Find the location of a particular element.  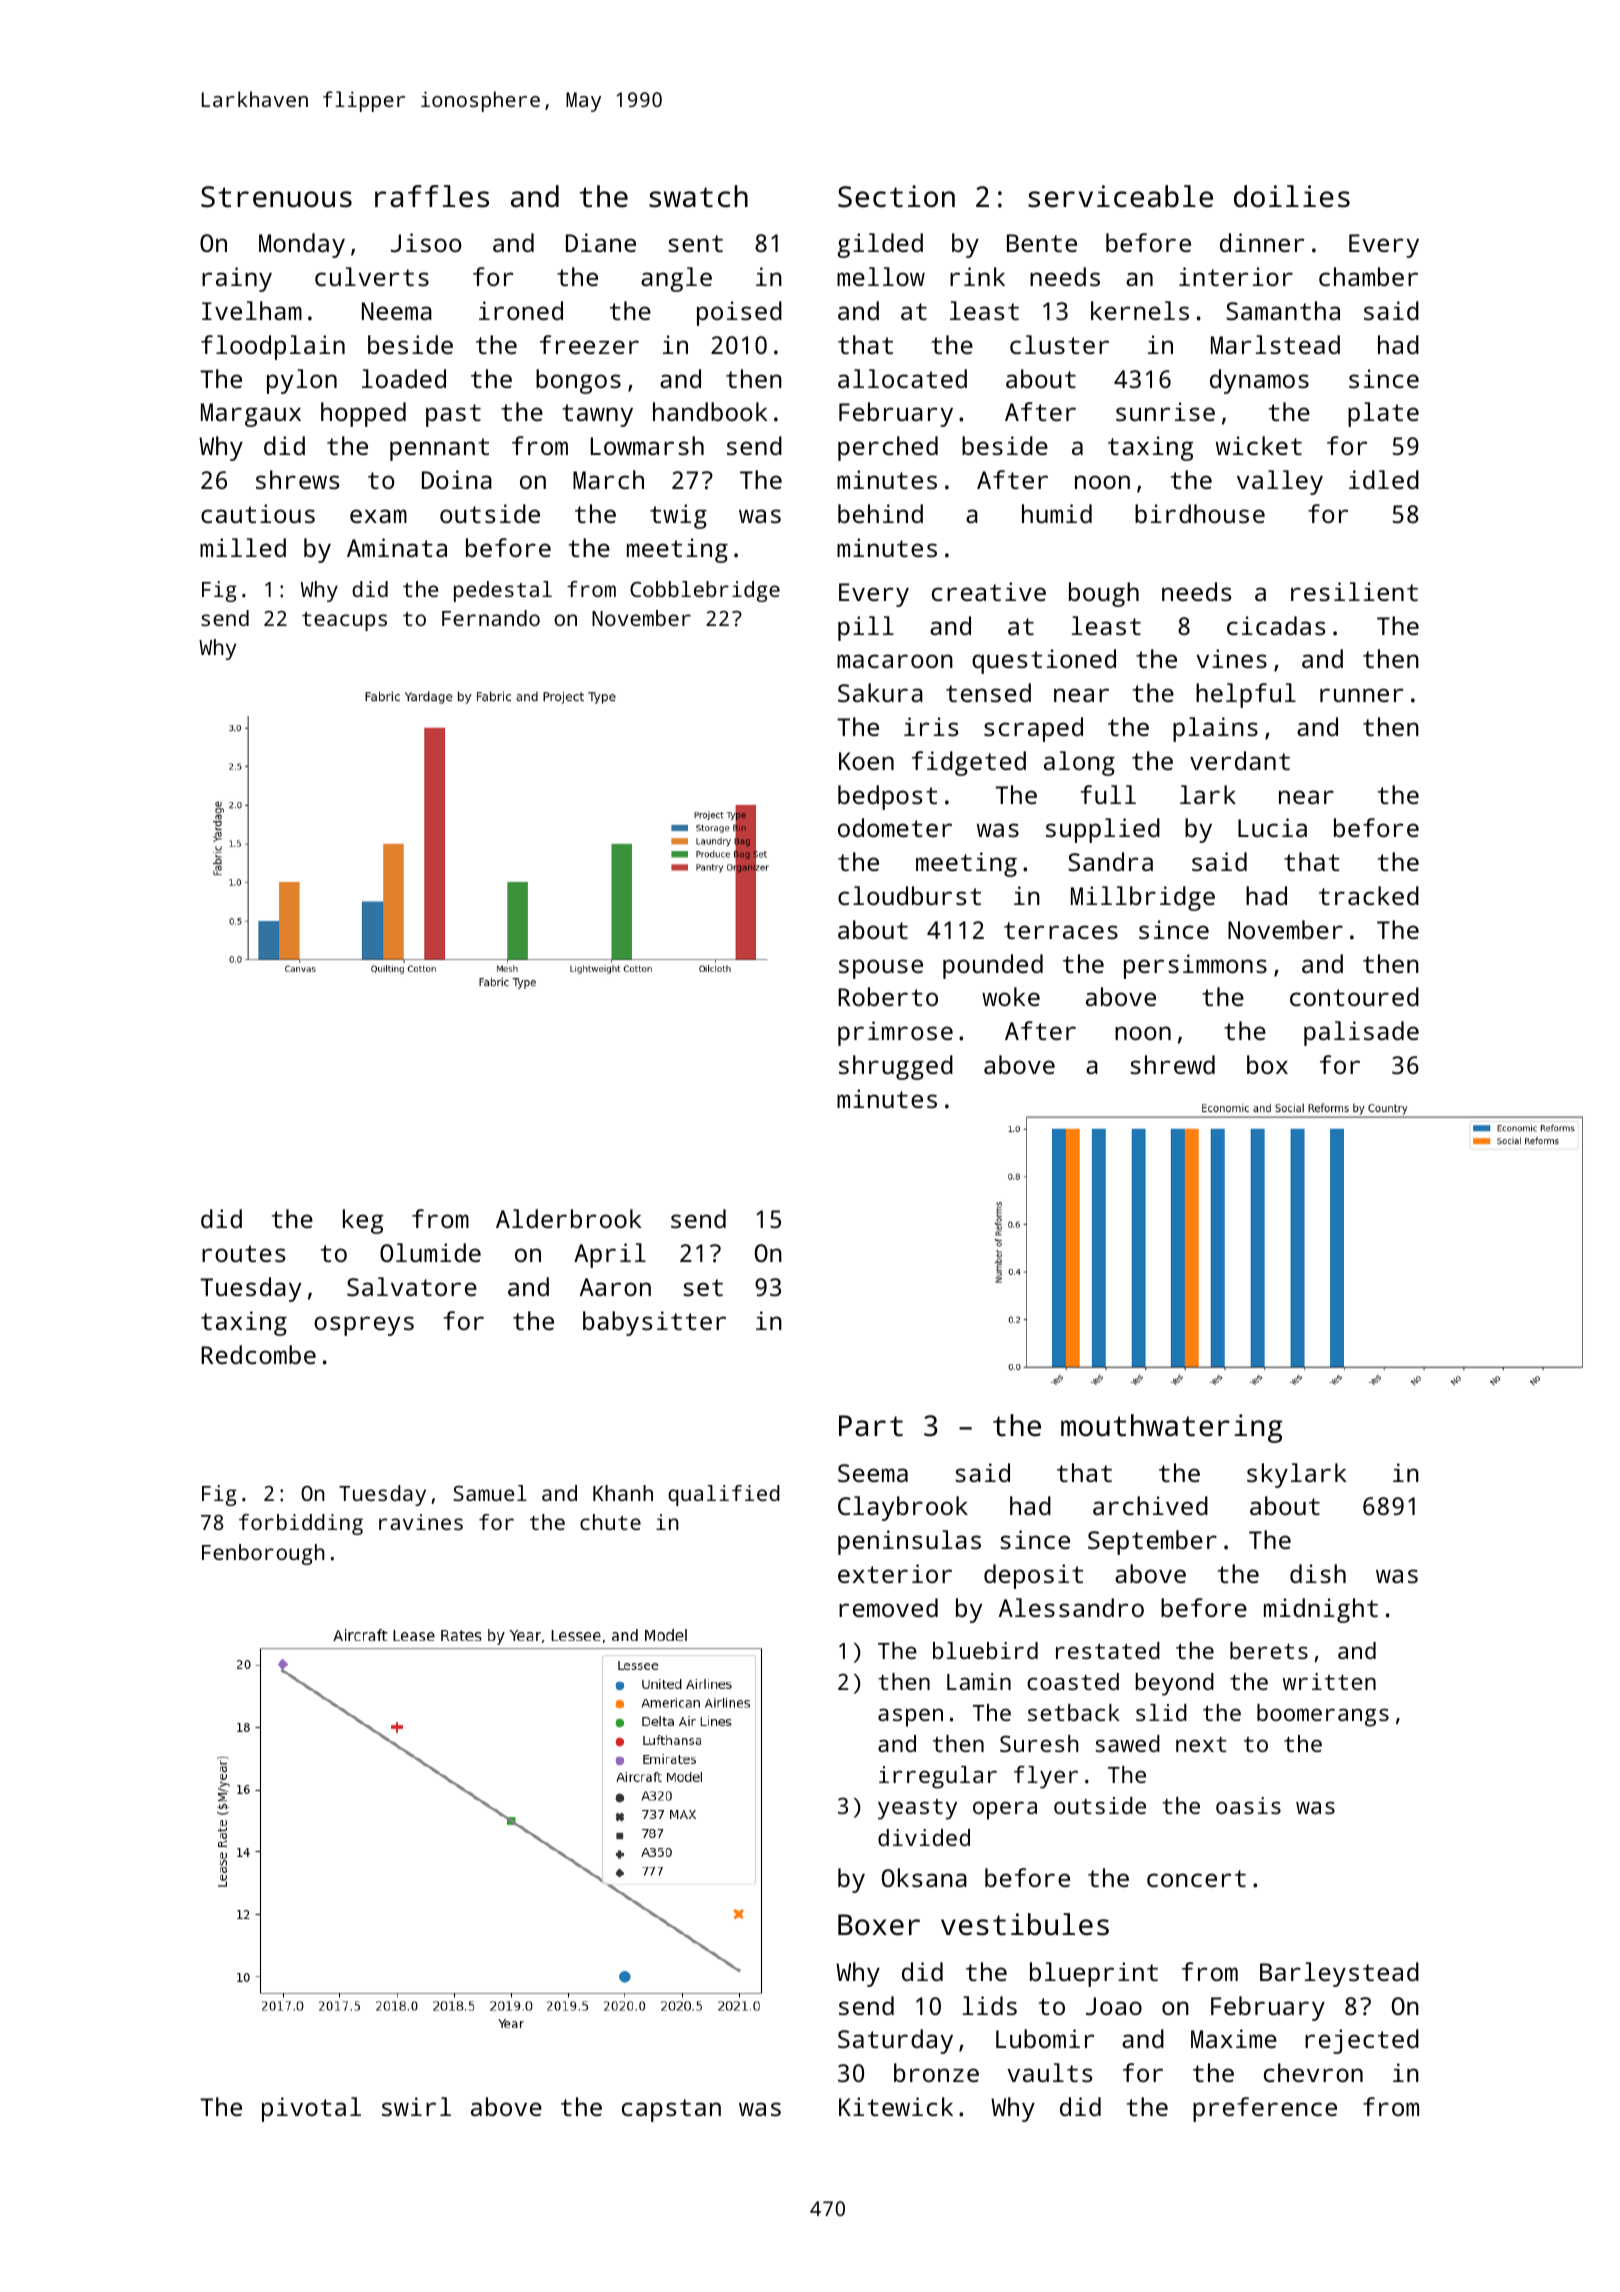

raffles is located at coordinates (432, 196).
